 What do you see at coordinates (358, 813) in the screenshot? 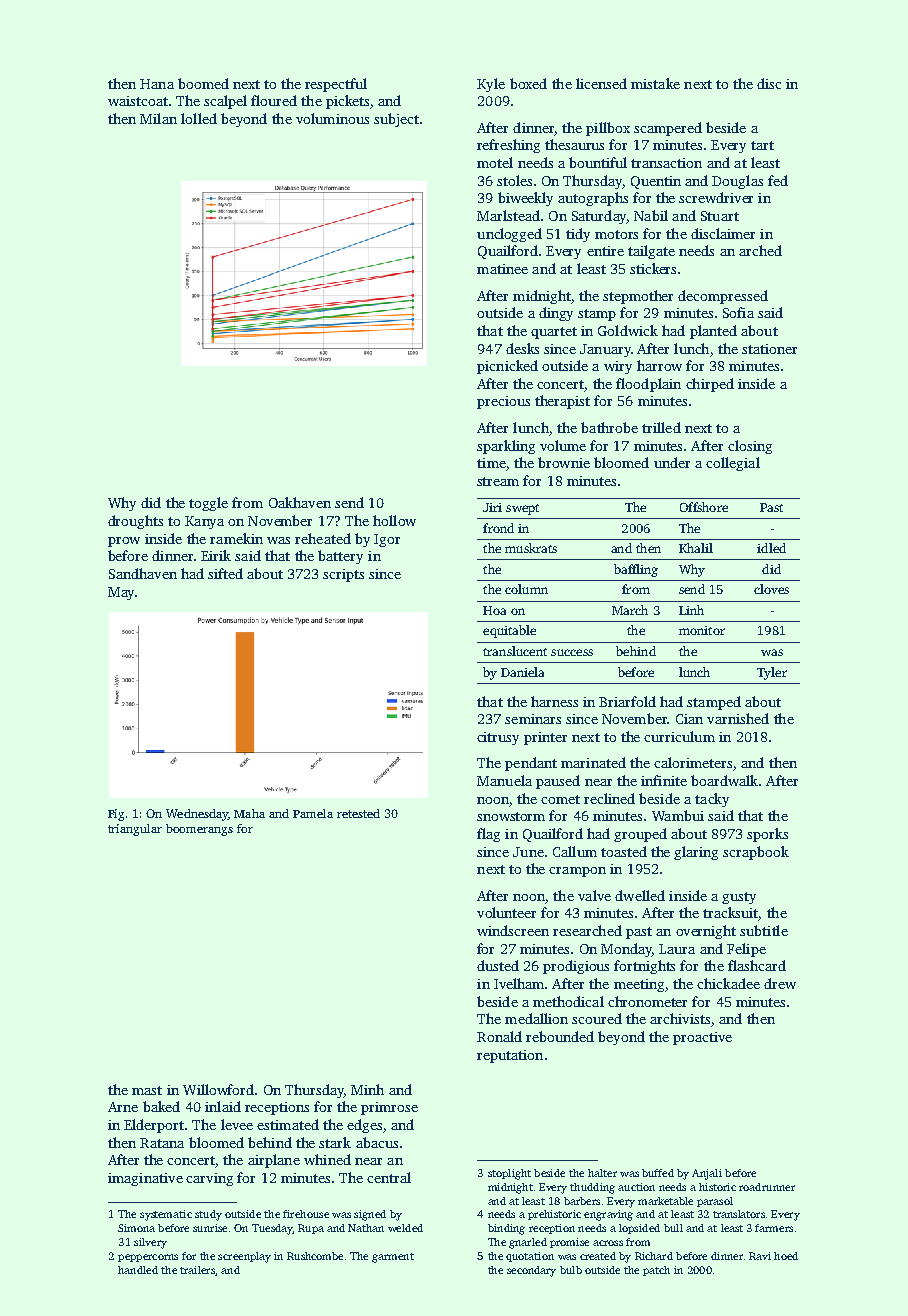
I see `retested` at bounding box center [358, 813].
